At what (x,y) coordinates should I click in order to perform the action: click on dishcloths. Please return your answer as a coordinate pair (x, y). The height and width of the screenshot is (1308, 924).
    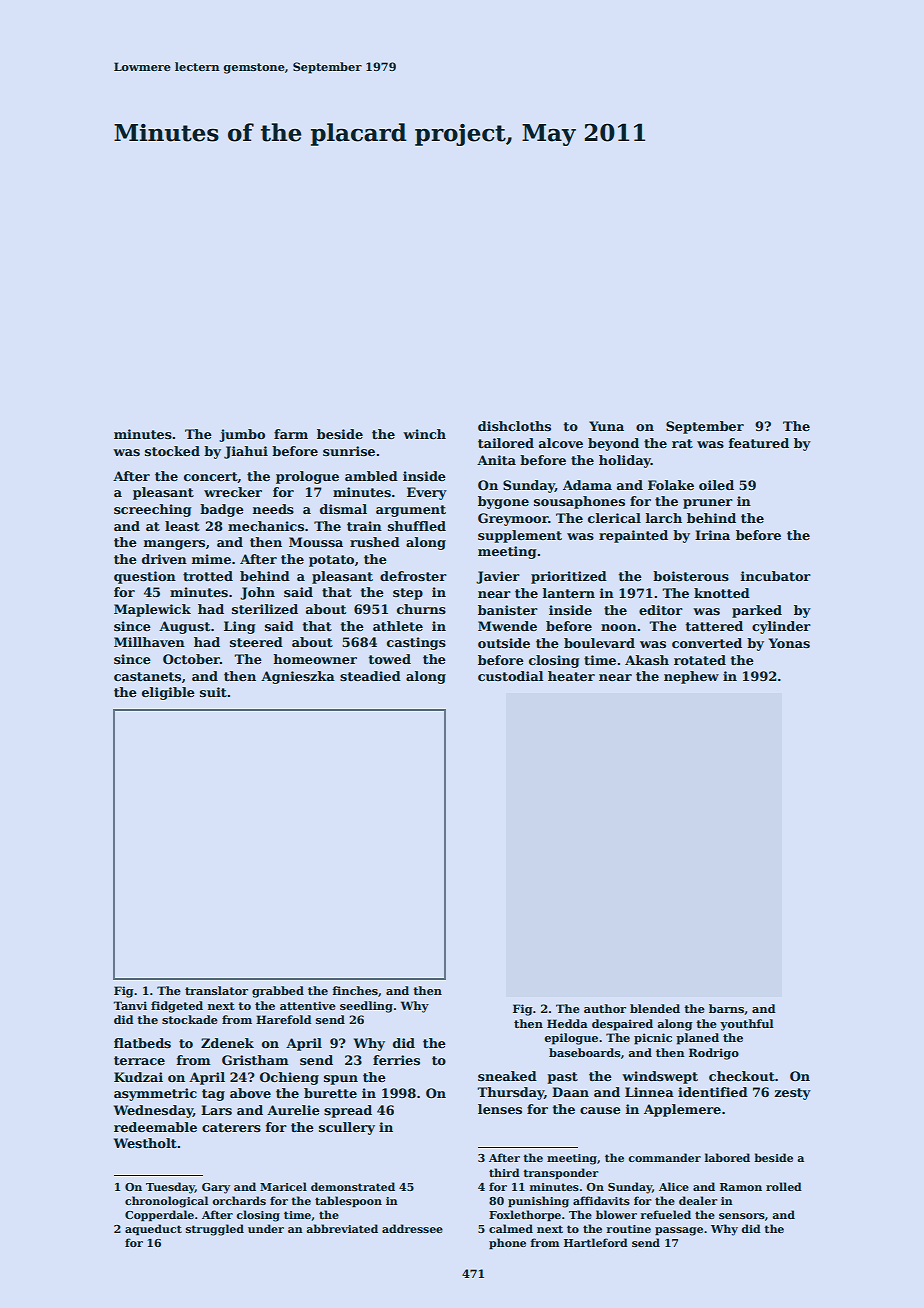
    Looking at the image, I should click on (514, 426).
